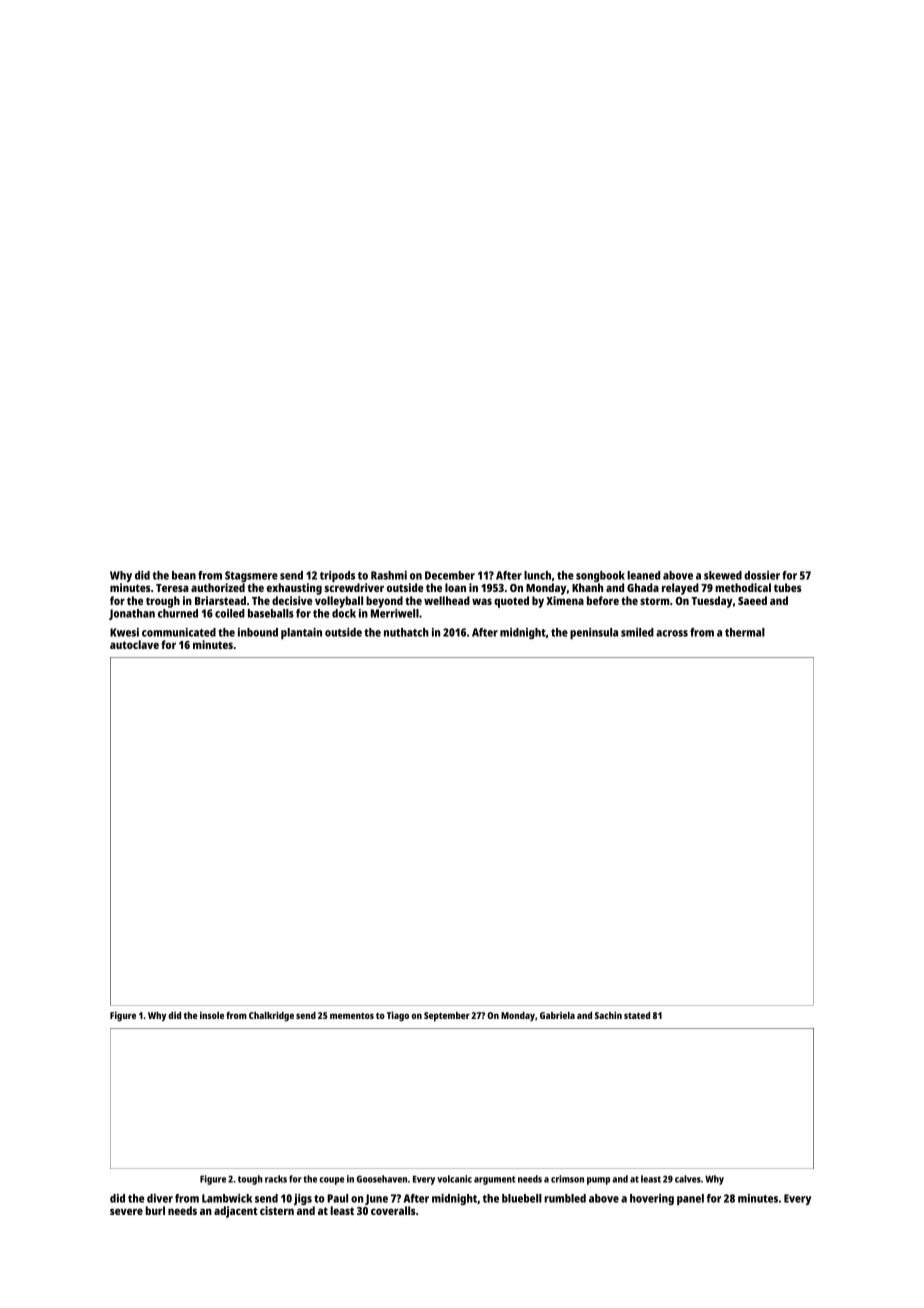 This screenshot has height=1308, width=924. What do you see at coordinates (557, 1015) in the screenshot?
I see `Gabriela` at bounding box center [557, 1015].
